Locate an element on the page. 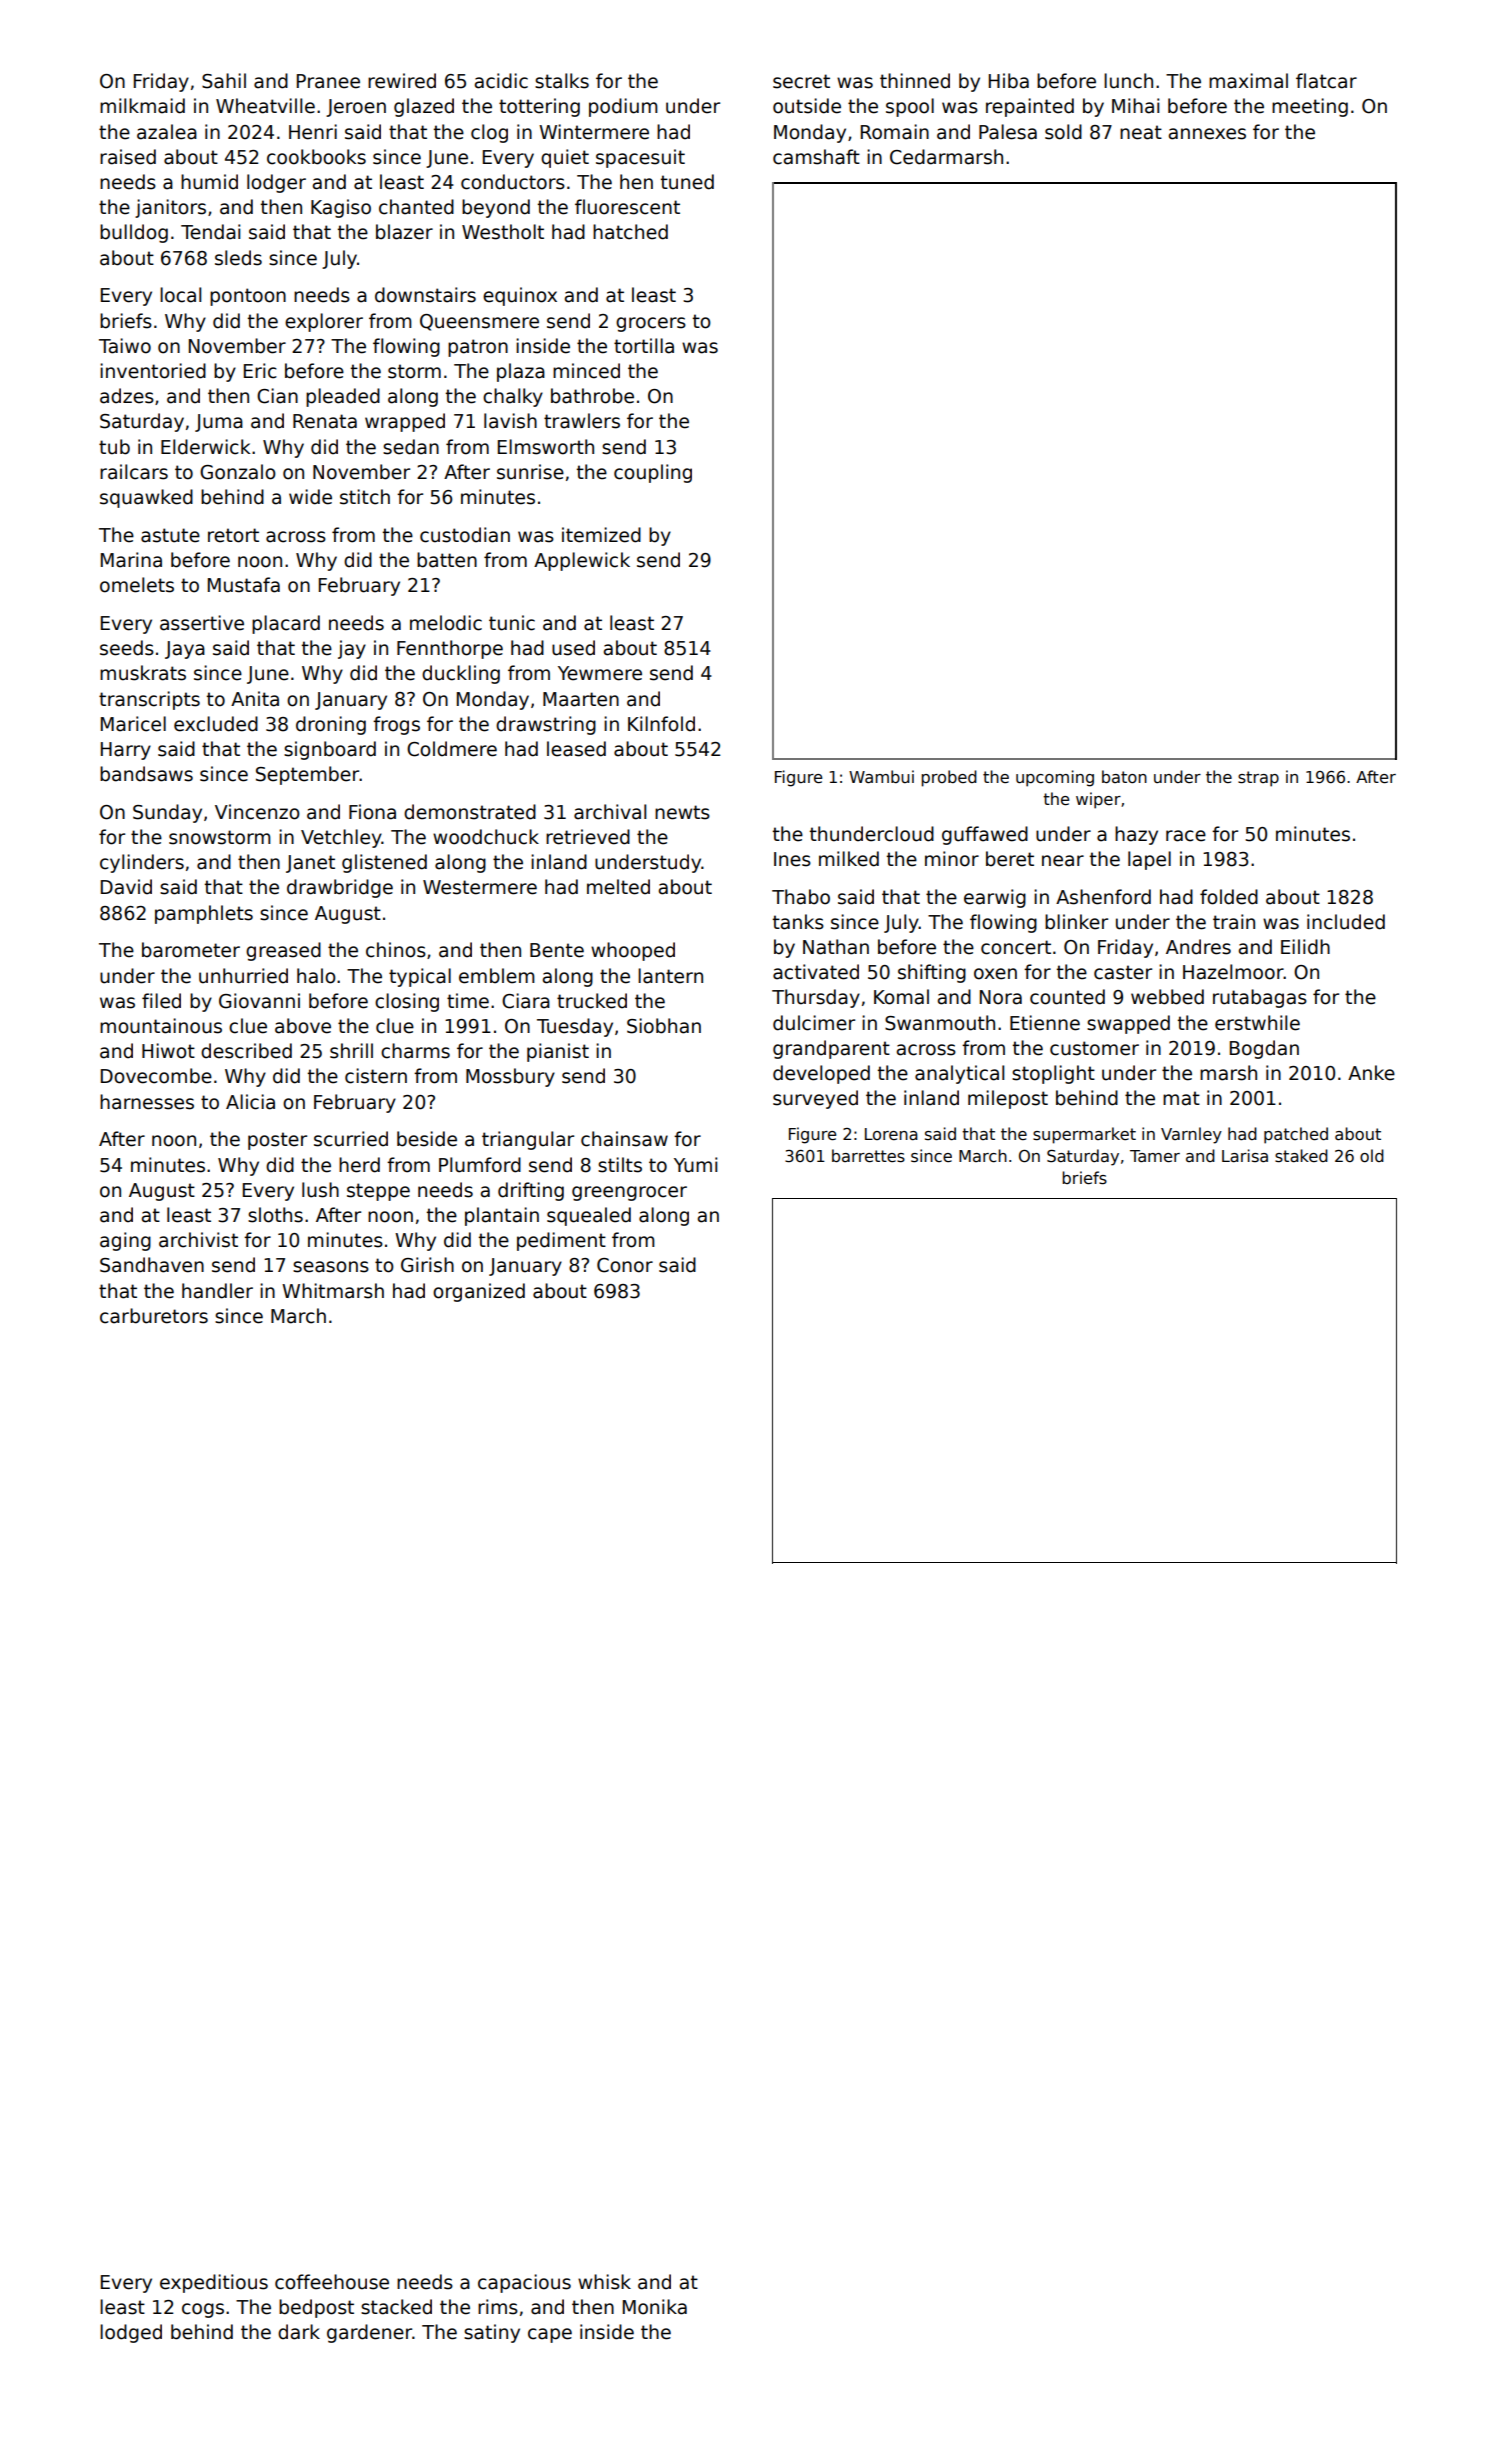 Image resolution: width=1496 pixels, height=2464 pixels. gardener is located at coordinates (369, 2333).
